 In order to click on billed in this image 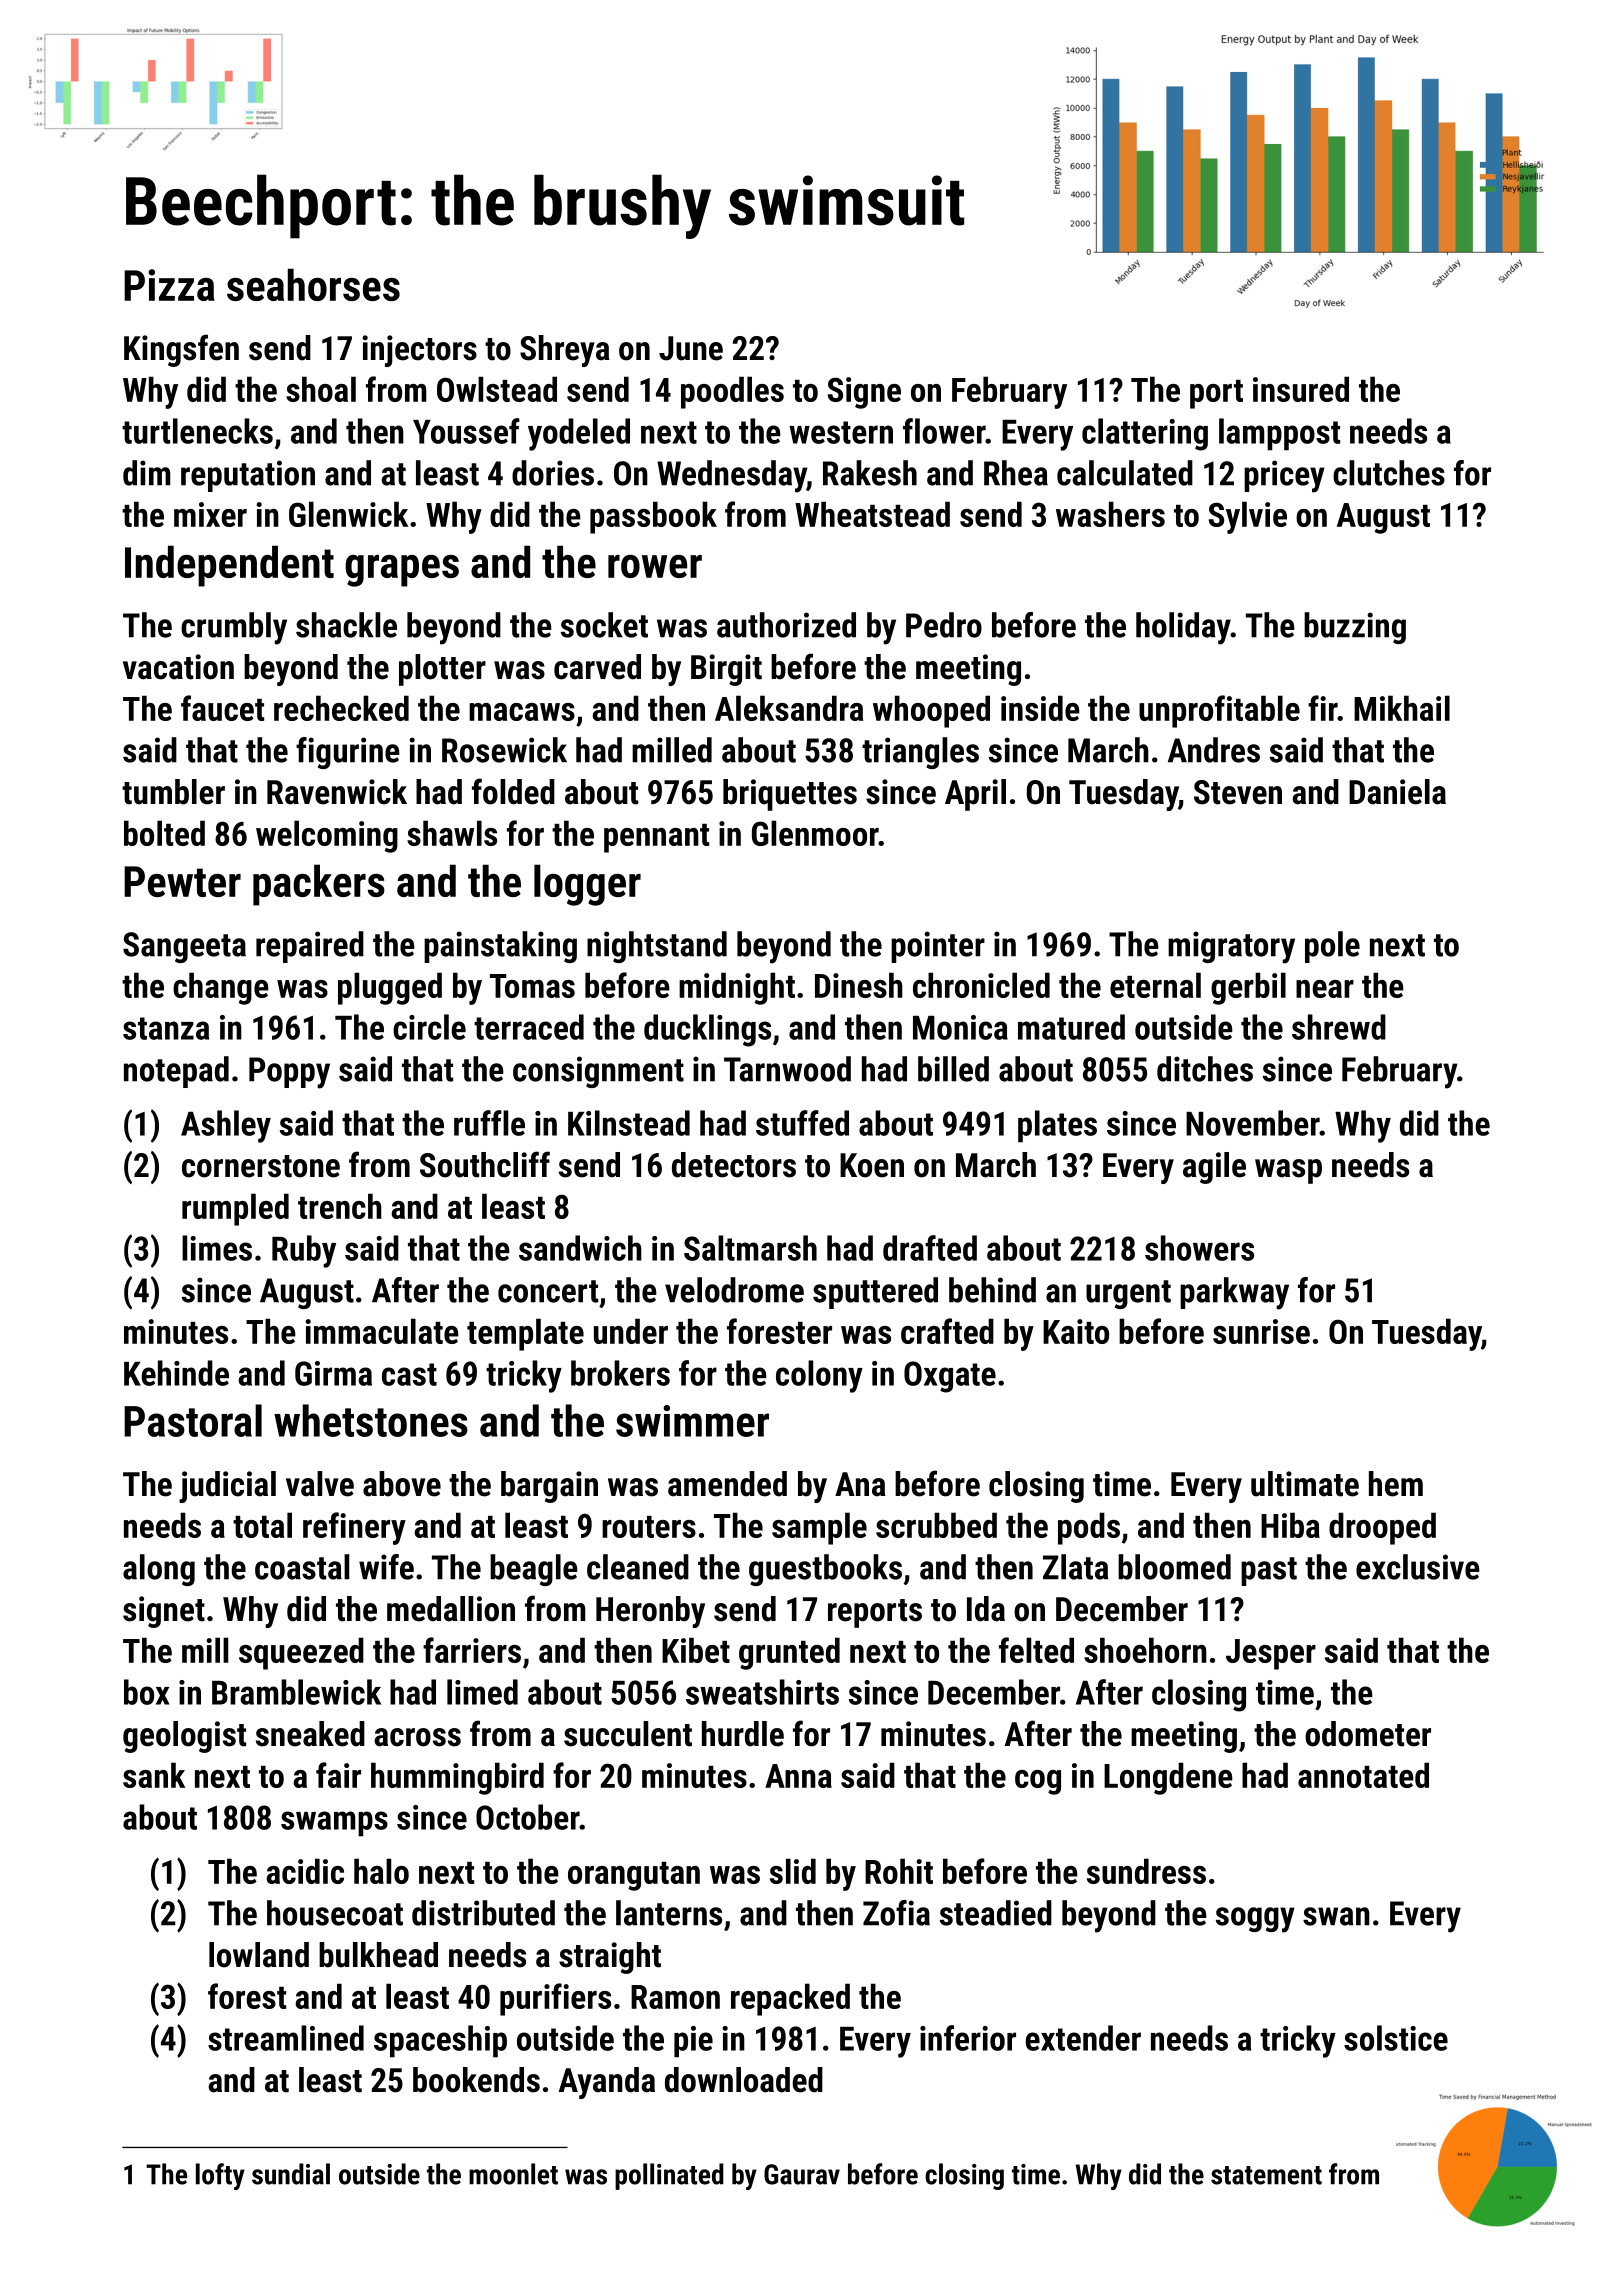, I will do `click(953, 1069)`.
